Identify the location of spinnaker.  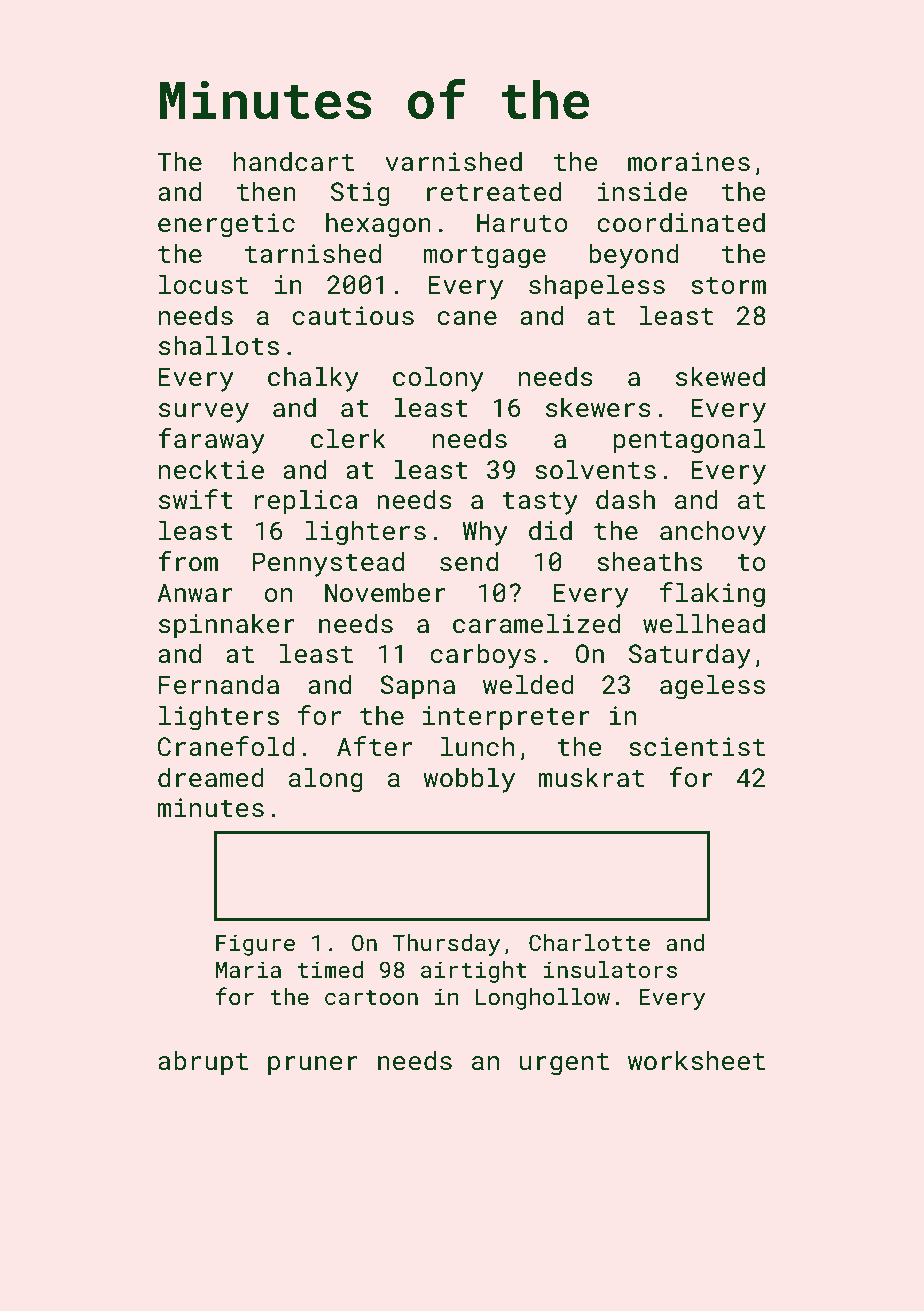
(227, 626).
